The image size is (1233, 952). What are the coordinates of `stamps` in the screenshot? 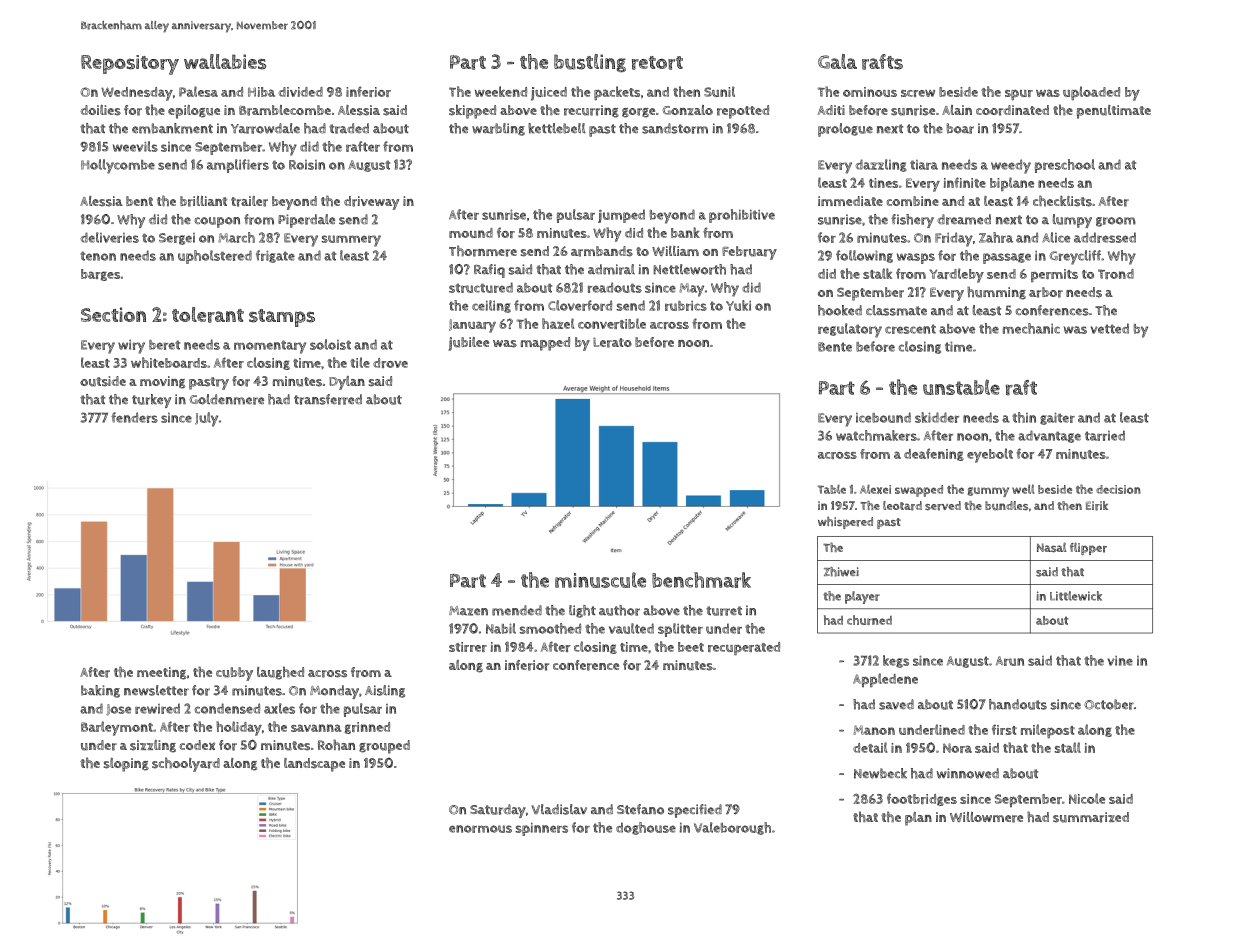 It's located at (282, 318).
